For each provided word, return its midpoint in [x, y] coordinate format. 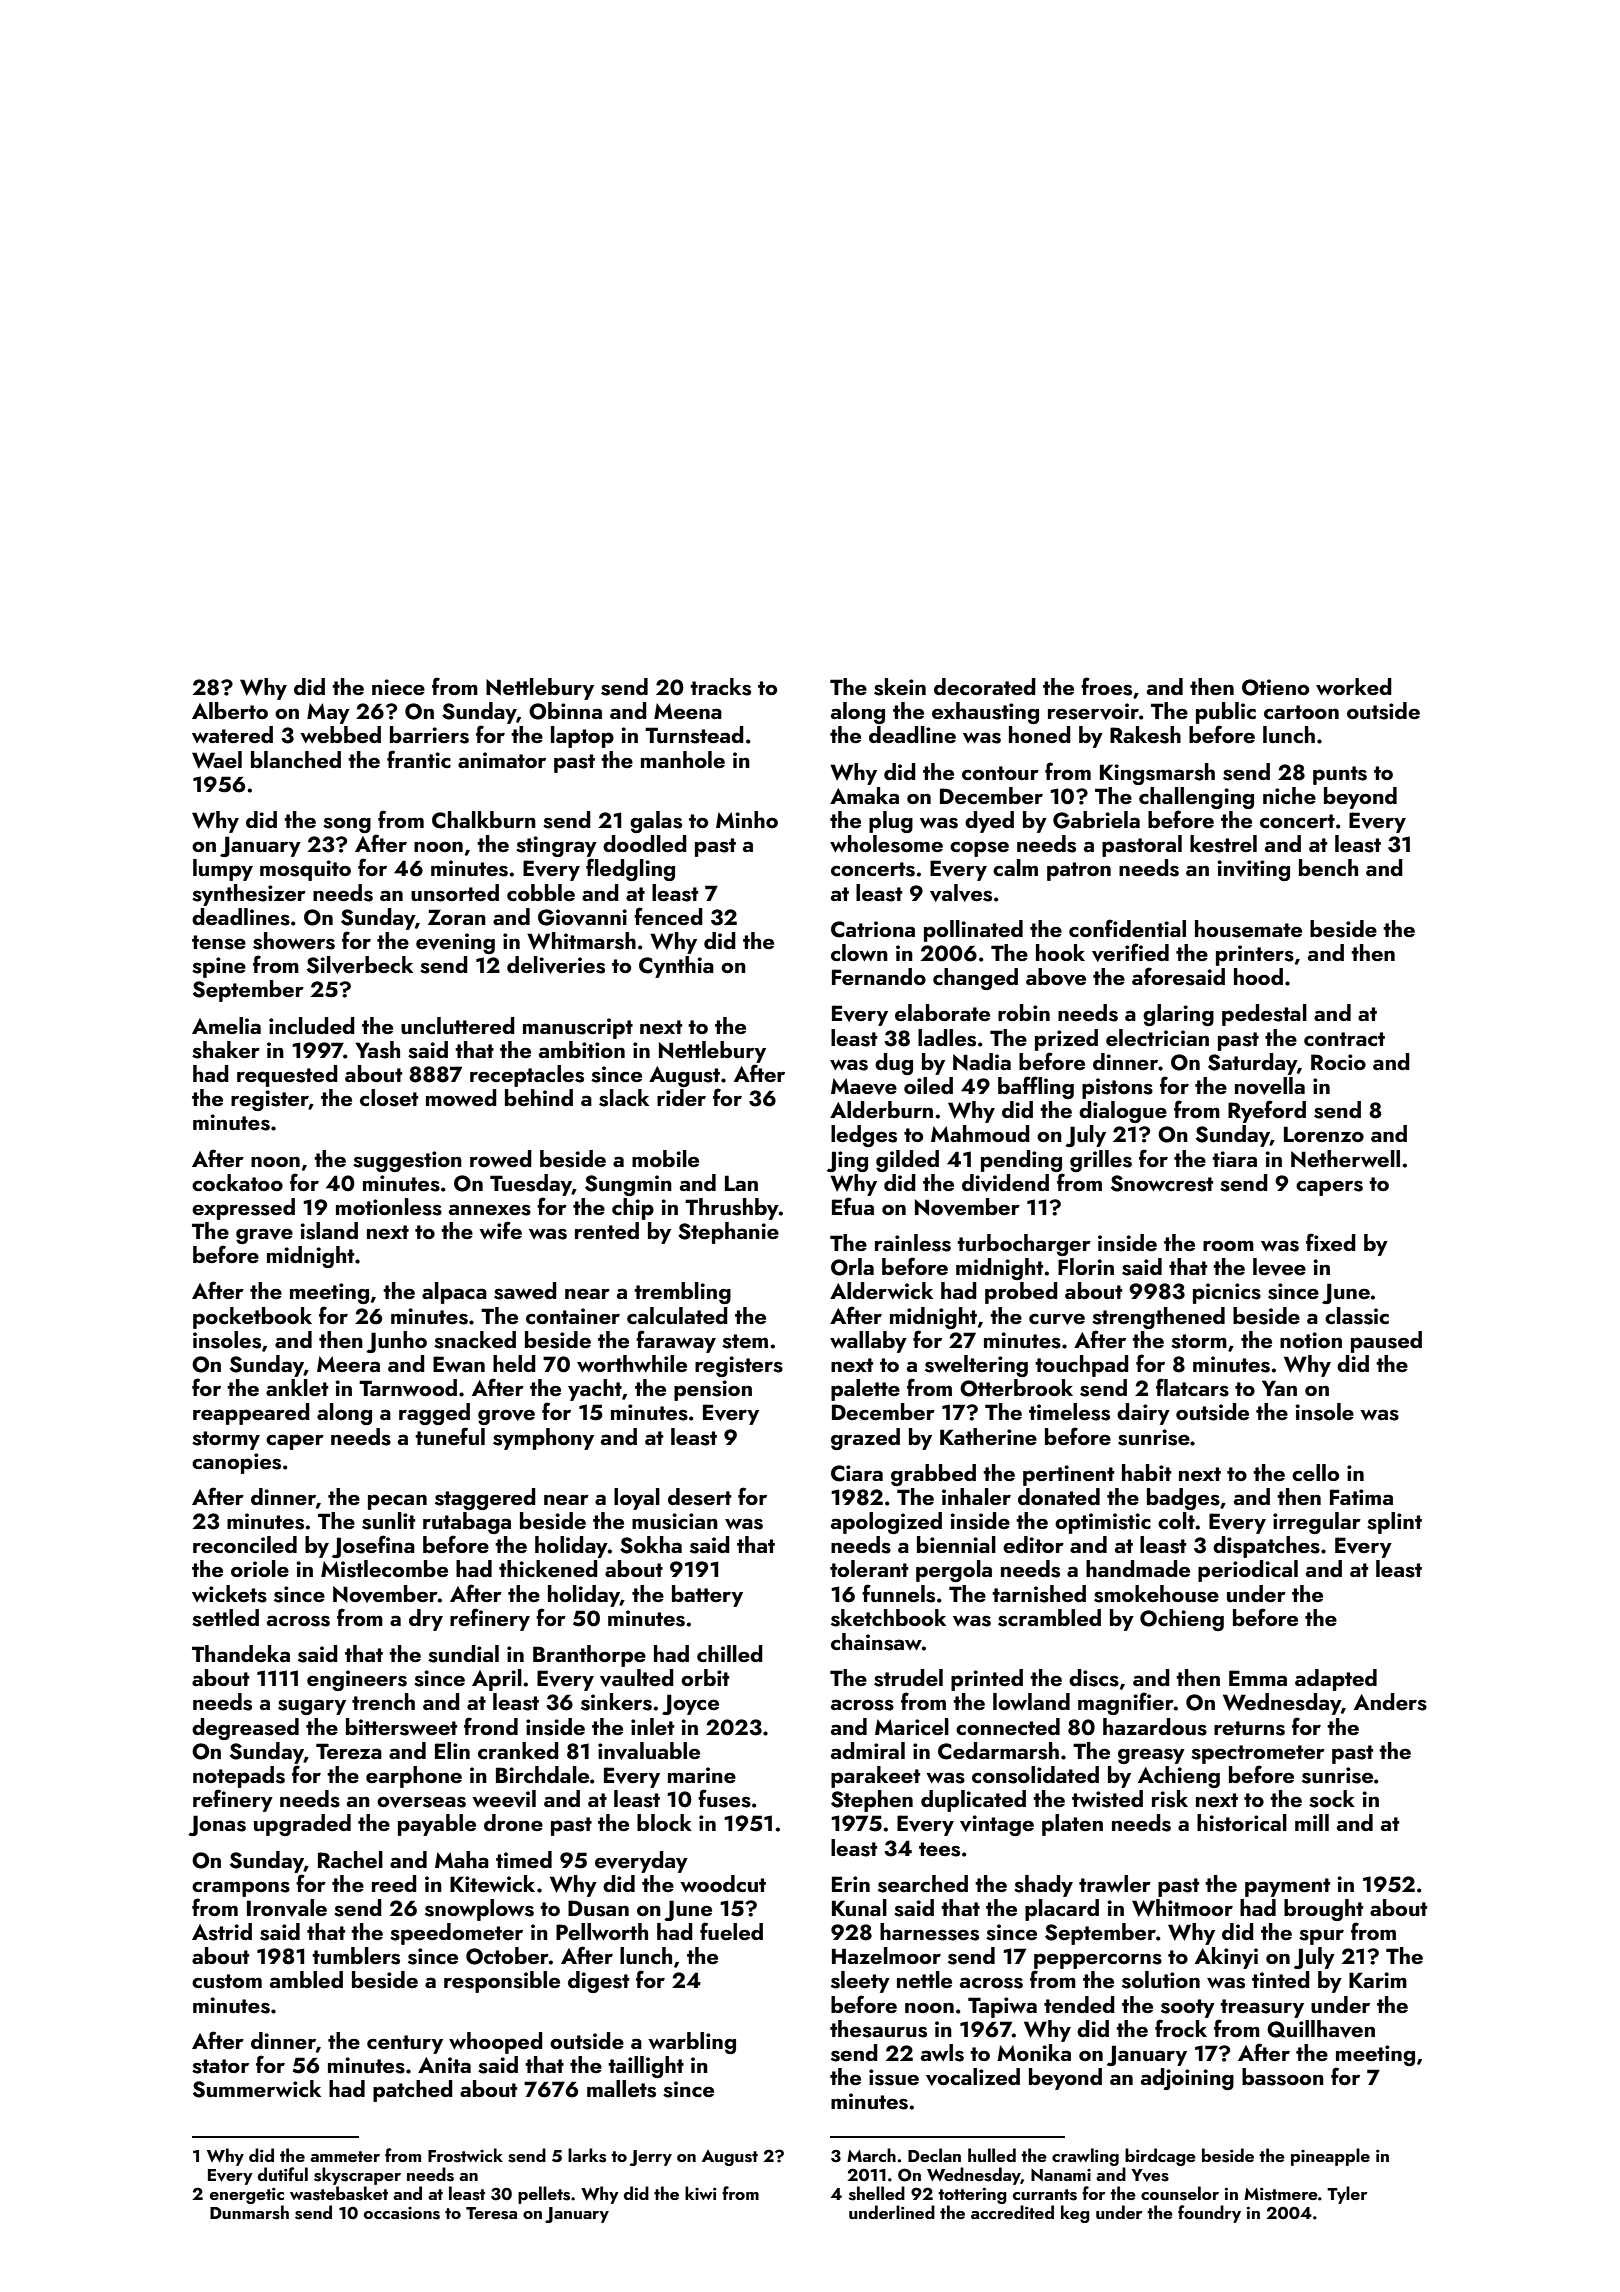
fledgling [630, 869]
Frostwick [465, 2155]
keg [1075, 2214]
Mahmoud [980, 1133]
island [329, 1231]
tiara [1234, 1159]
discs [1094, 1678]
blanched [296, 759]
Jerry [651, 2158]
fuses [724, 1798]
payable [437, 1825]
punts [1340, 775]
